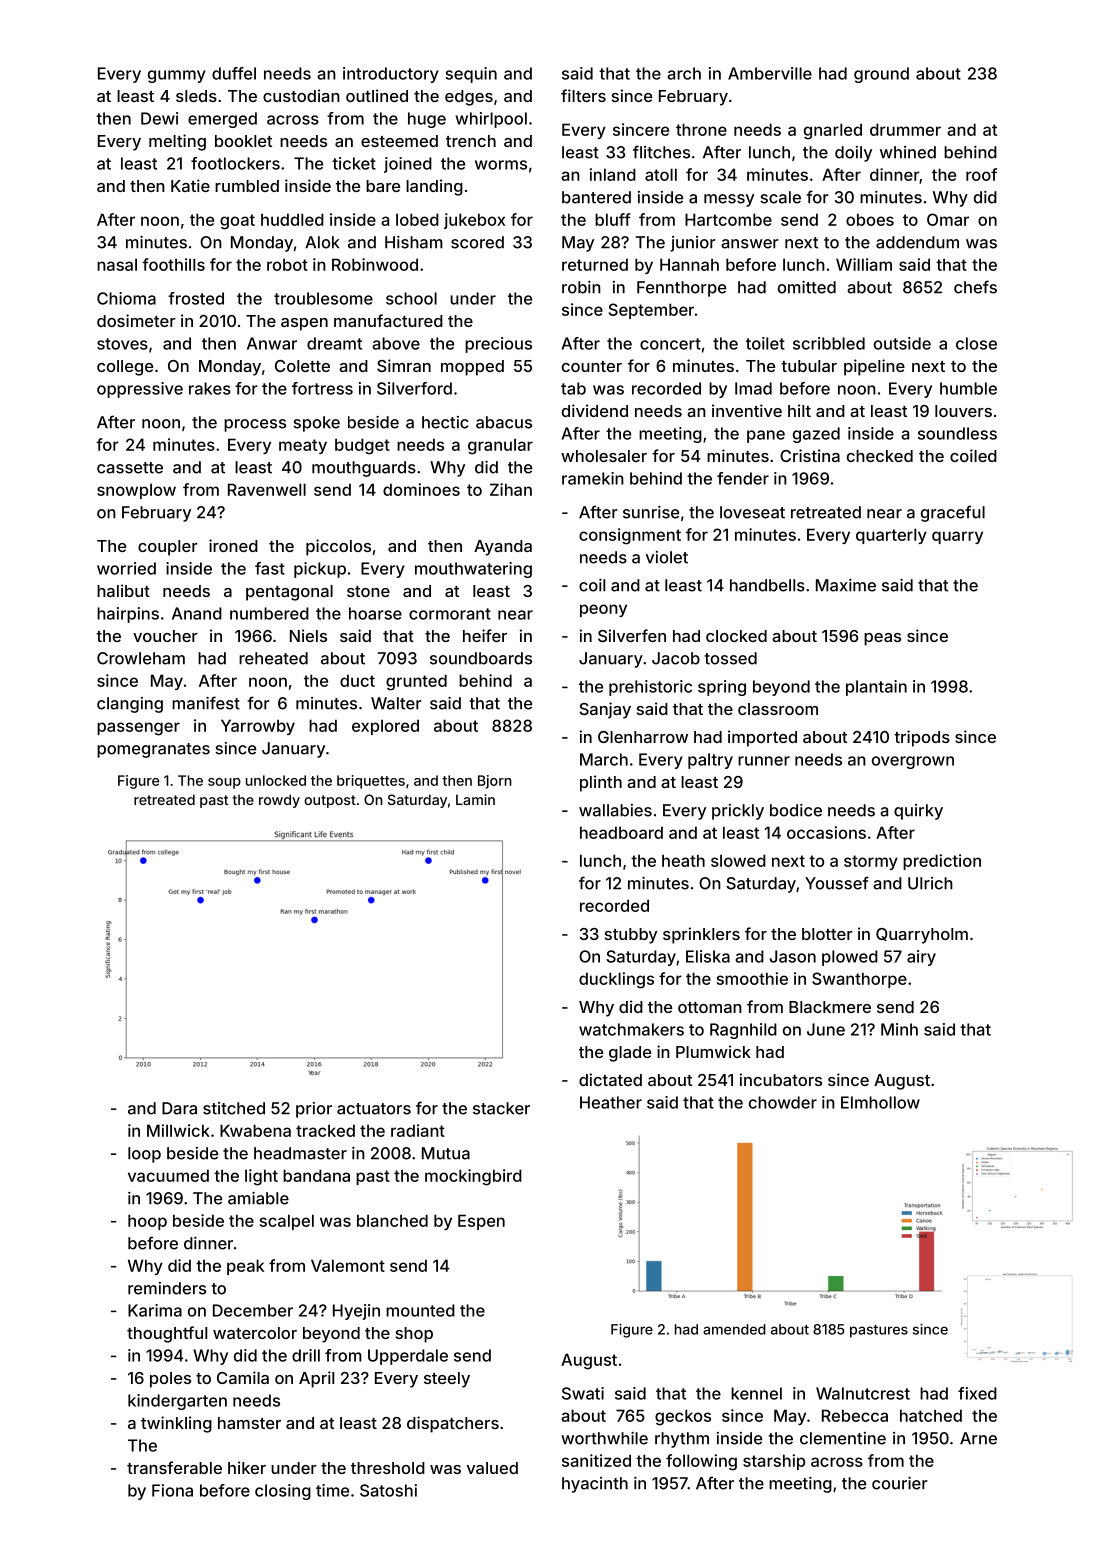 Image resolution: width=1094 pixels, height=1547 pixels. Describe the element at coordinates (447, 1380) in the page. I see `steely` at that location.
